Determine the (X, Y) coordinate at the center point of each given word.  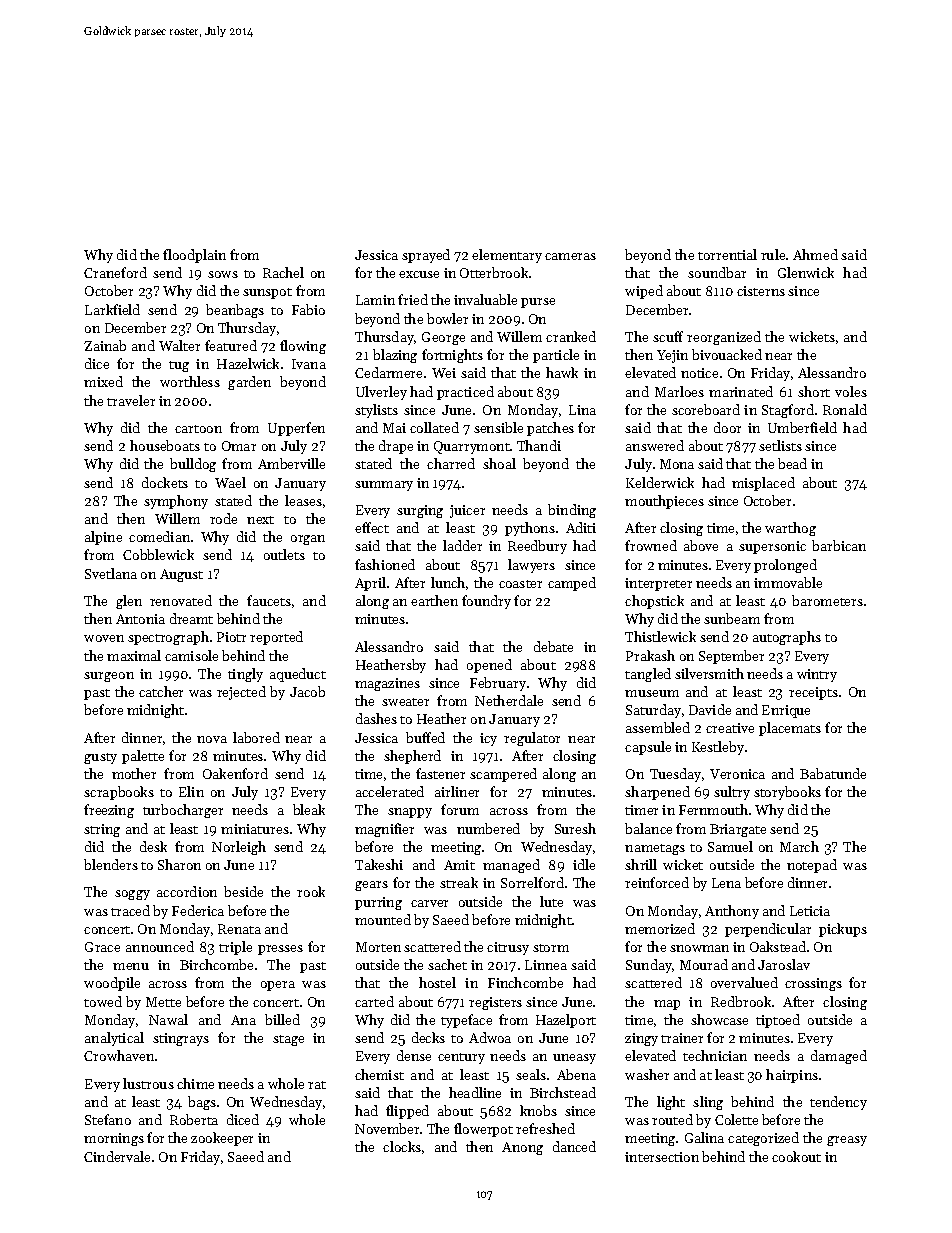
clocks (402, 1146)
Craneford (115, 272)
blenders (111, 864)
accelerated (390, 791)
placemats (790, 729)
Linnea (546, 965)
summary (384, 486)
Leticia (810, 911)
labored (256, 737)
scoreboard (706, 409)
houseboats (165, 445)
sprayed (426, 256)
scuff (668, 336)
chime (195, 1083)
